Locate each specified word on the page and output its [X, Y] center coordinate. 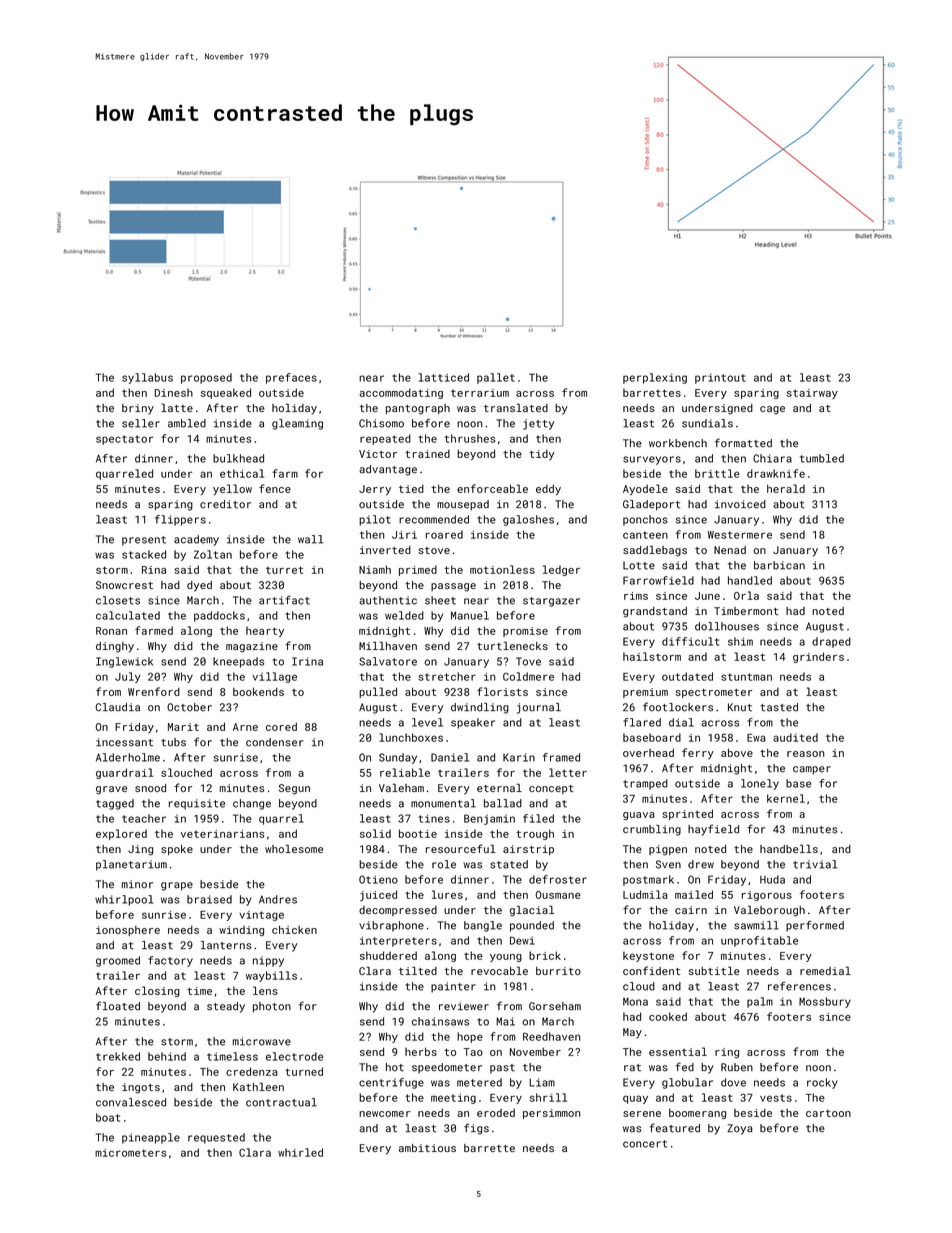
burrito [558, 971]
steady [226, 1007]
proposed [206, 378]
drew [701, 864]
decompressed [398, 911]
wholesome [294, 848]
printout [720, 378]
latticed [444, 377]
